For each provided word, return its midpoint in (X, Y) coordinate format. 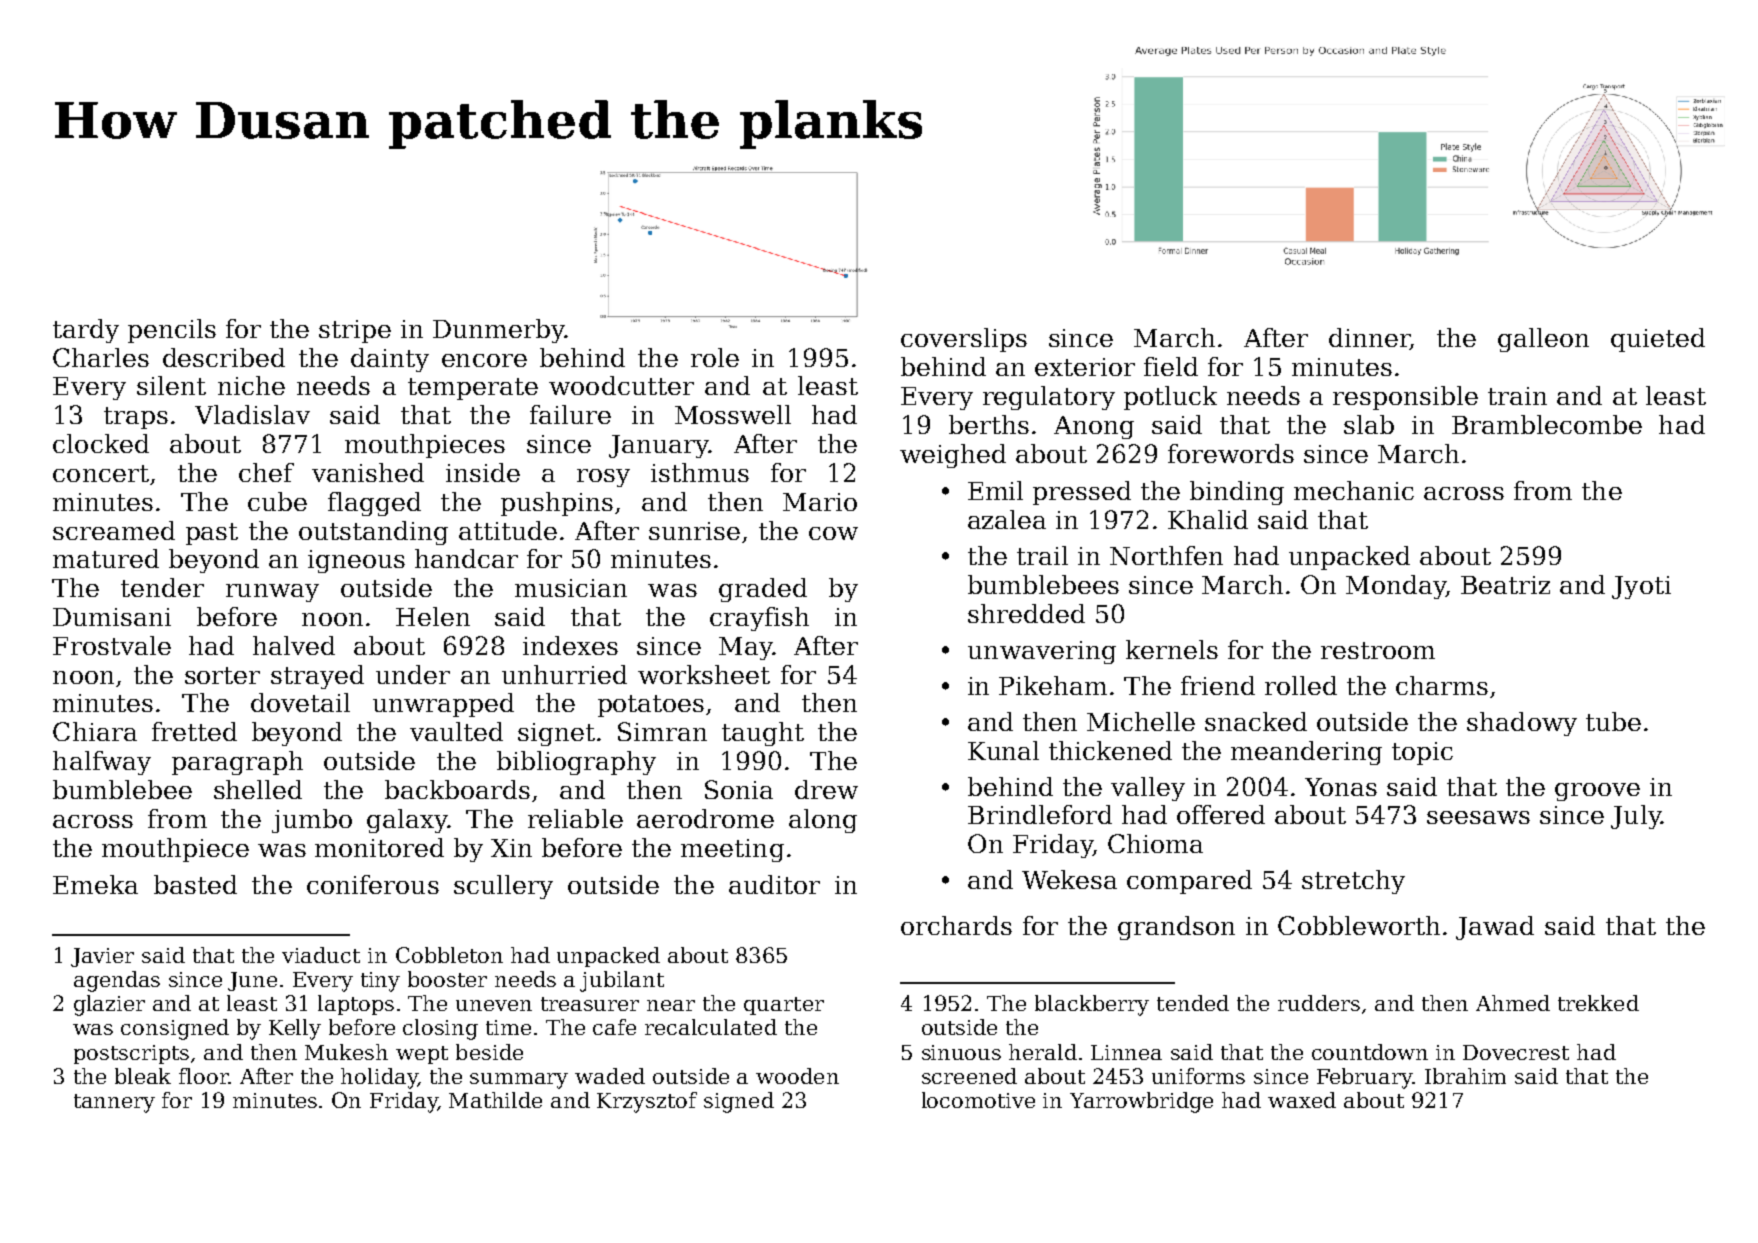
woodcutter (621, 385)
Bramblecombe (1547, 424)
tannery (114, 1103)
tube (1613, 721)
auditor (774, 884)
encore (484, 360)
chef (266, 472)
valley (1148, 789)
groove (1597, 792)
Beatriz (1505, 585)
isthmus (700, 472)
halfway (102, 763)
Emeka (95, 884)
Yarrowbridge (1141, 1102)
